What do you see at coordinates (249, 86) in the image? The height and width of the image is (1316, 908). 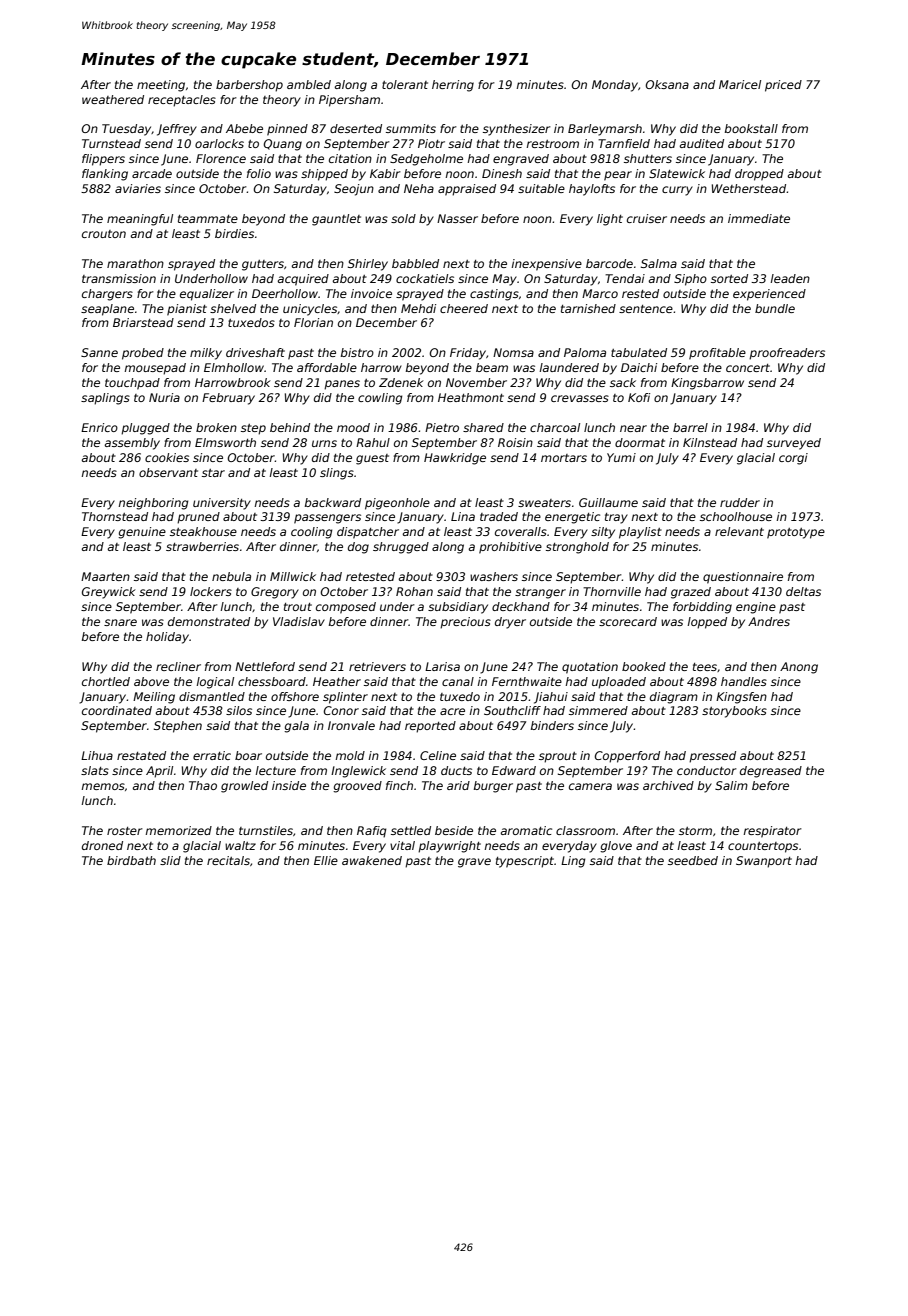 I see `barbershop` at bounding box center [249, 86].
